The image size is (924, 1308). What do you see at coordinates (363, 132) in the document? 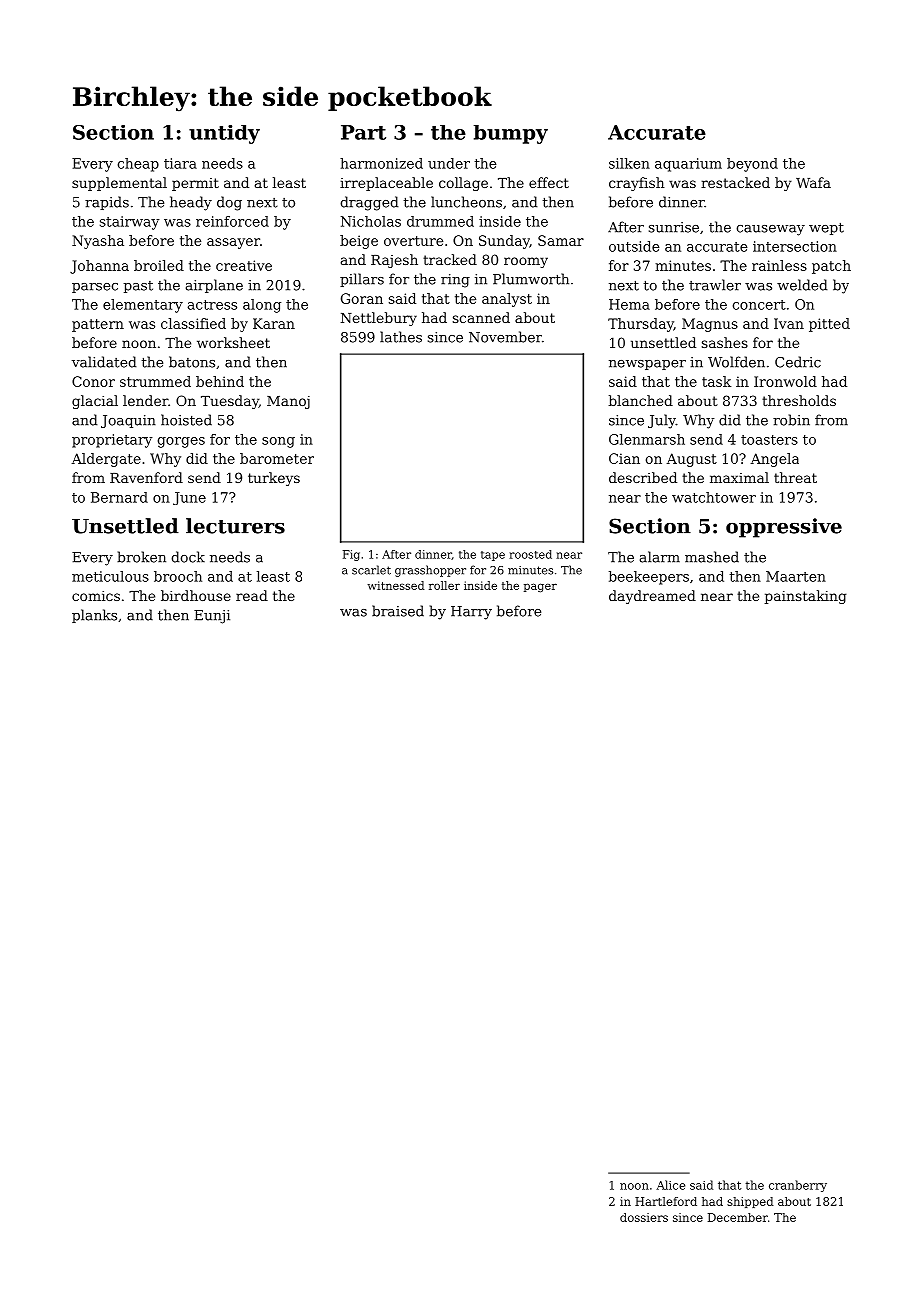
I see `Part` at bounding box center [363, 132].
